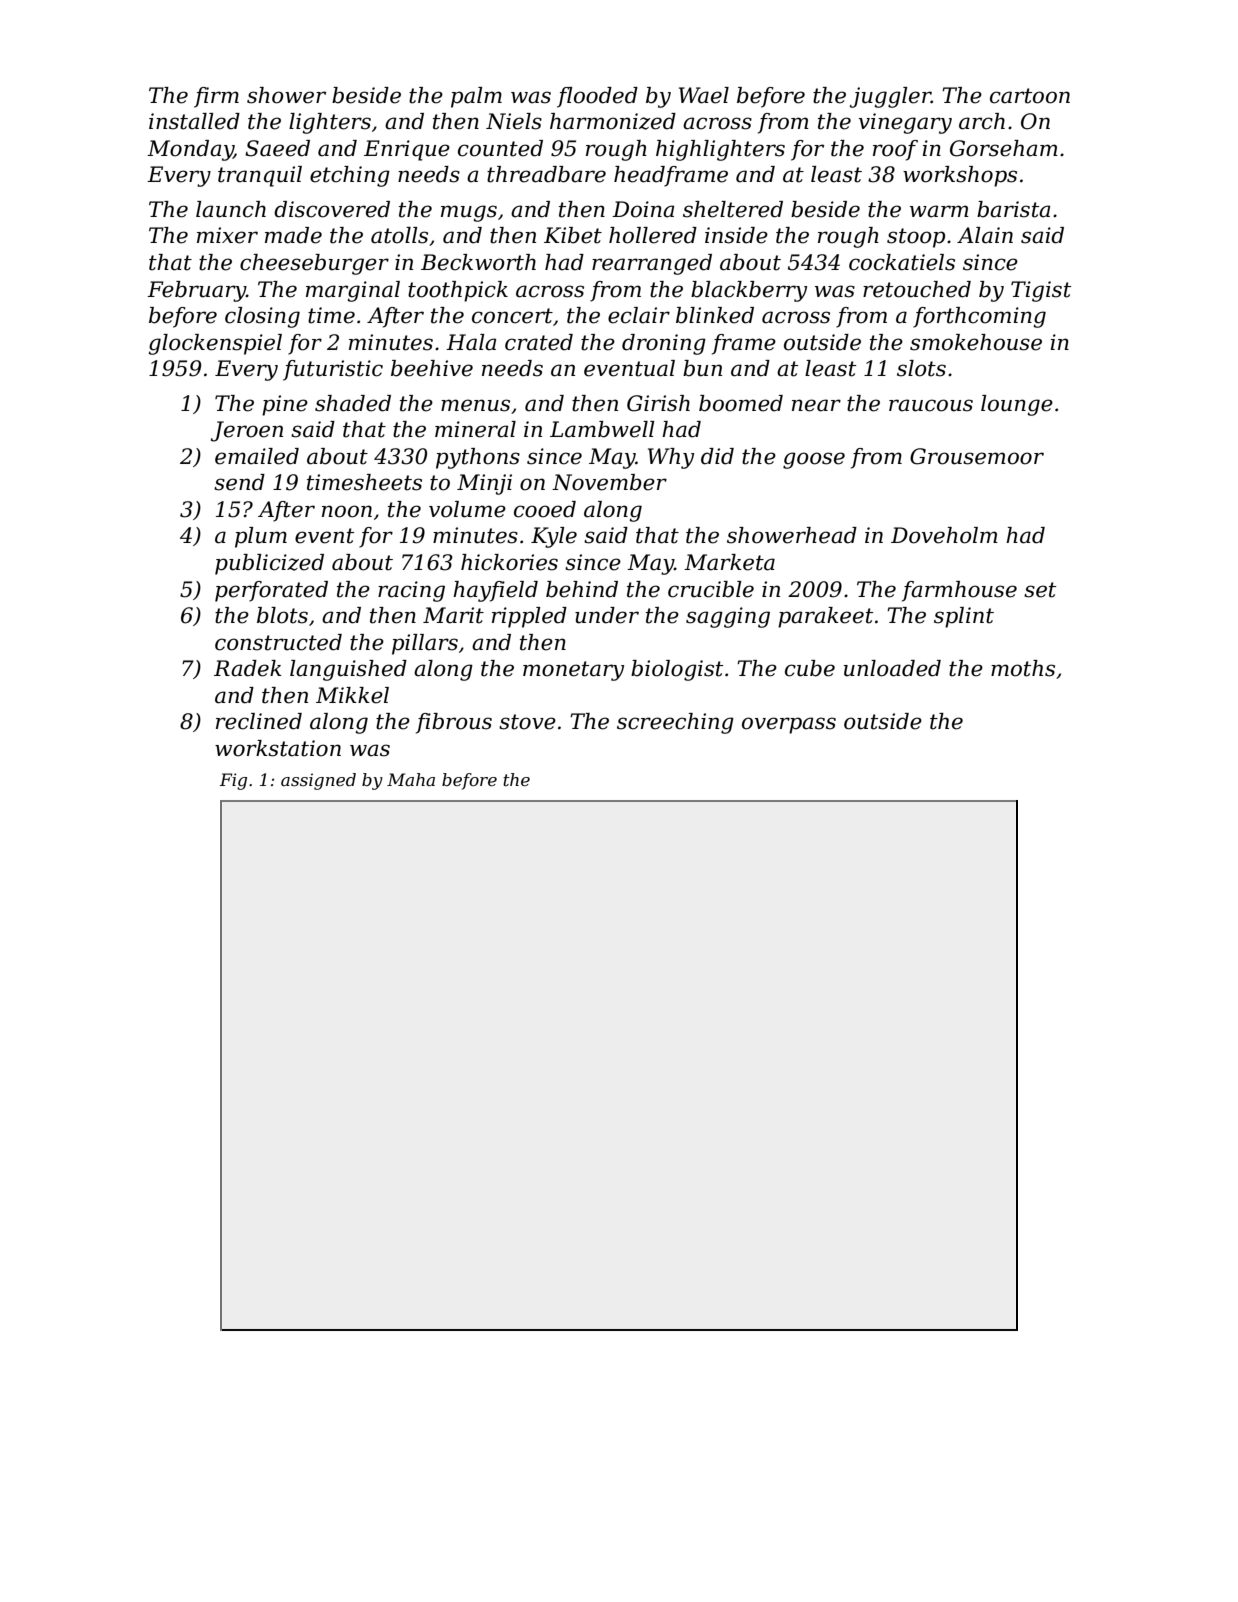 The width and height of the page is (1238, 1602). I want to click on firm, so click(216, 97).
